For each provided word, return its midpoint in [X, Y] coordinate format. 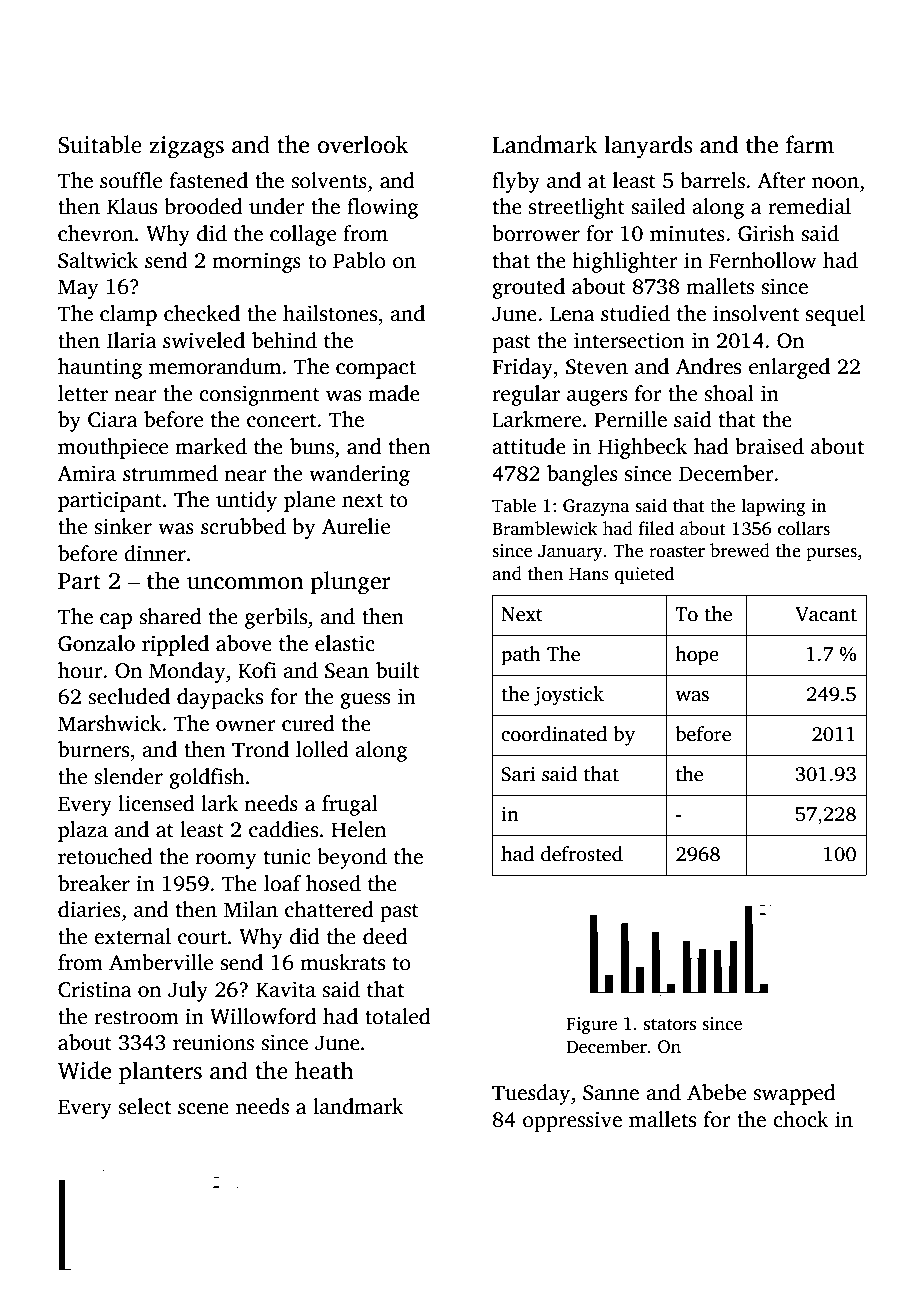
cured [308, 723]
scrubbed [243, 526]
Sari [518, 774]
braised [769, 446]
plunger [351, 583]
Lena [572, 314]
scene [203, 1109]
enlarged [789, 368]
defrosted [582, 854]
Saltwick [98, 260]
